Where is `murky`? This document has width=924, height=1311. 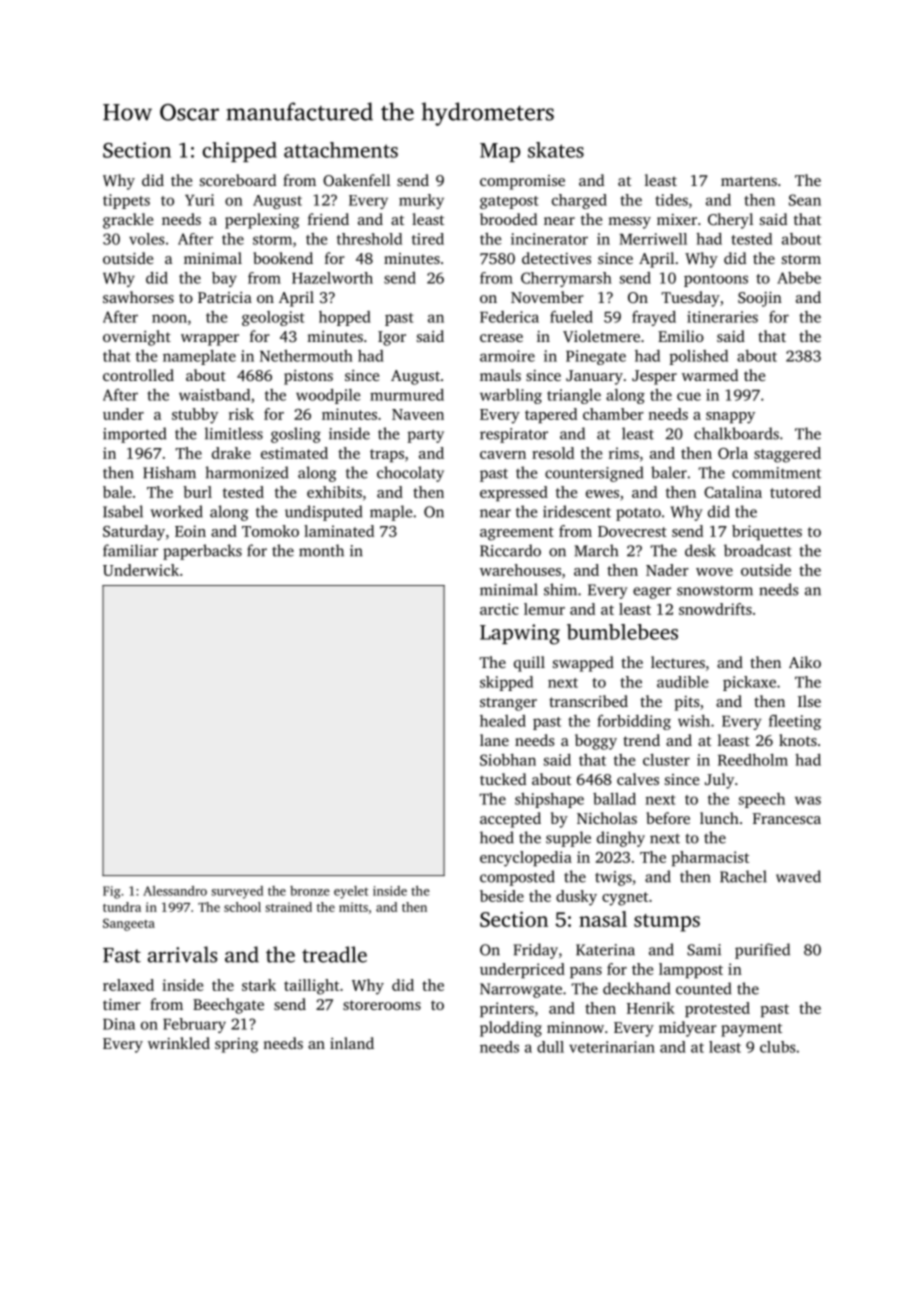
murky is located at coordinates (421, 201).
